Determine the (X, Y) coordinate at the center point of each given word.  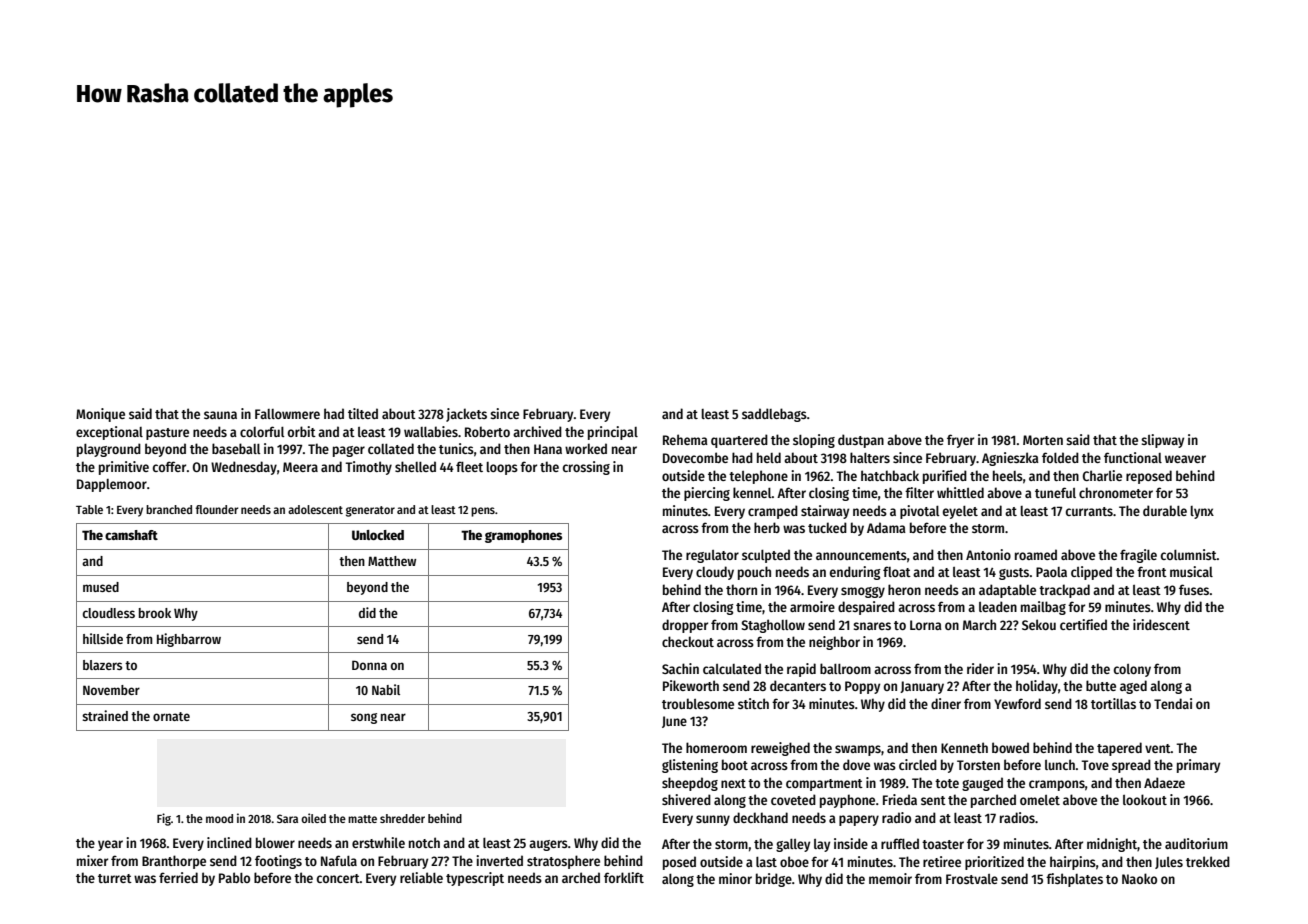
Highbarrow (189, 640)
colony (1132, 670)
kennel (752, 492)
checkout (688, 641)
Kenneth (964, 747)
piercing (707, 494)
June (674, 722)
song (364, 718)
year (110, 845)
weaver (1185, 459)
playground (109, 450)
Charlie (1102, 475)
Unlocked (378, 535)
